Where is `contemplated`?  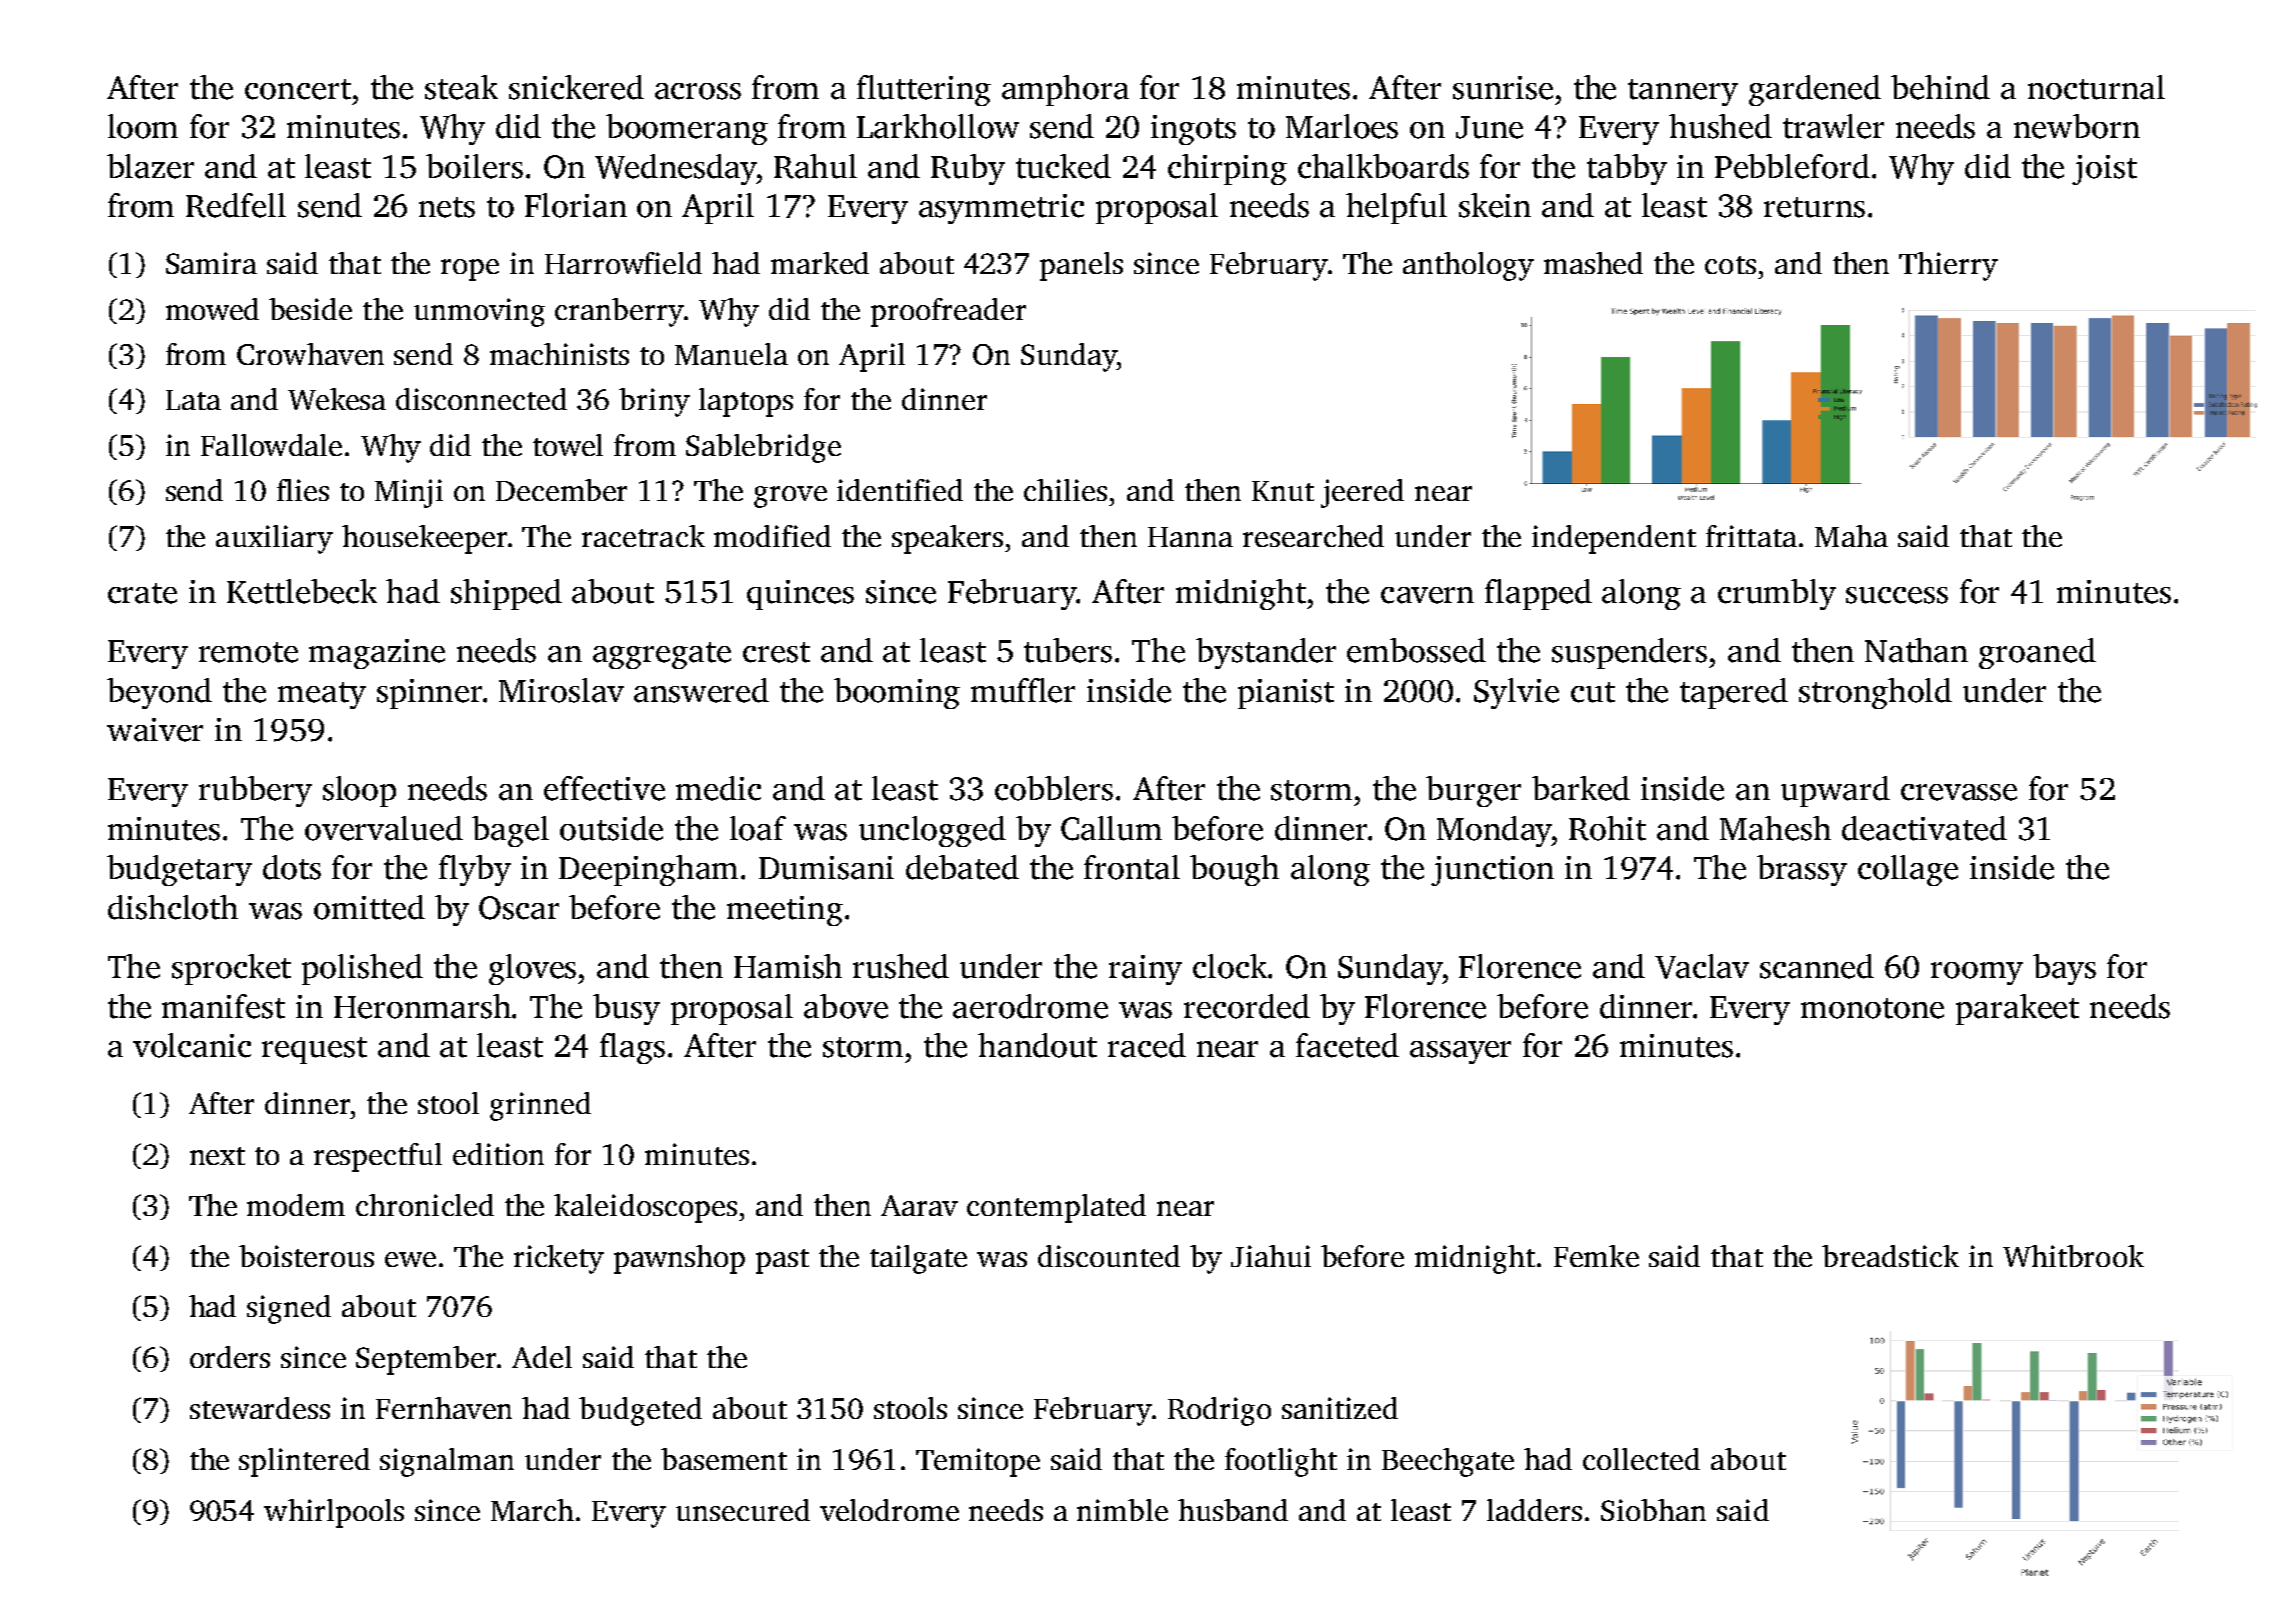 contemplated is located at coordinates (1056, 1208).
